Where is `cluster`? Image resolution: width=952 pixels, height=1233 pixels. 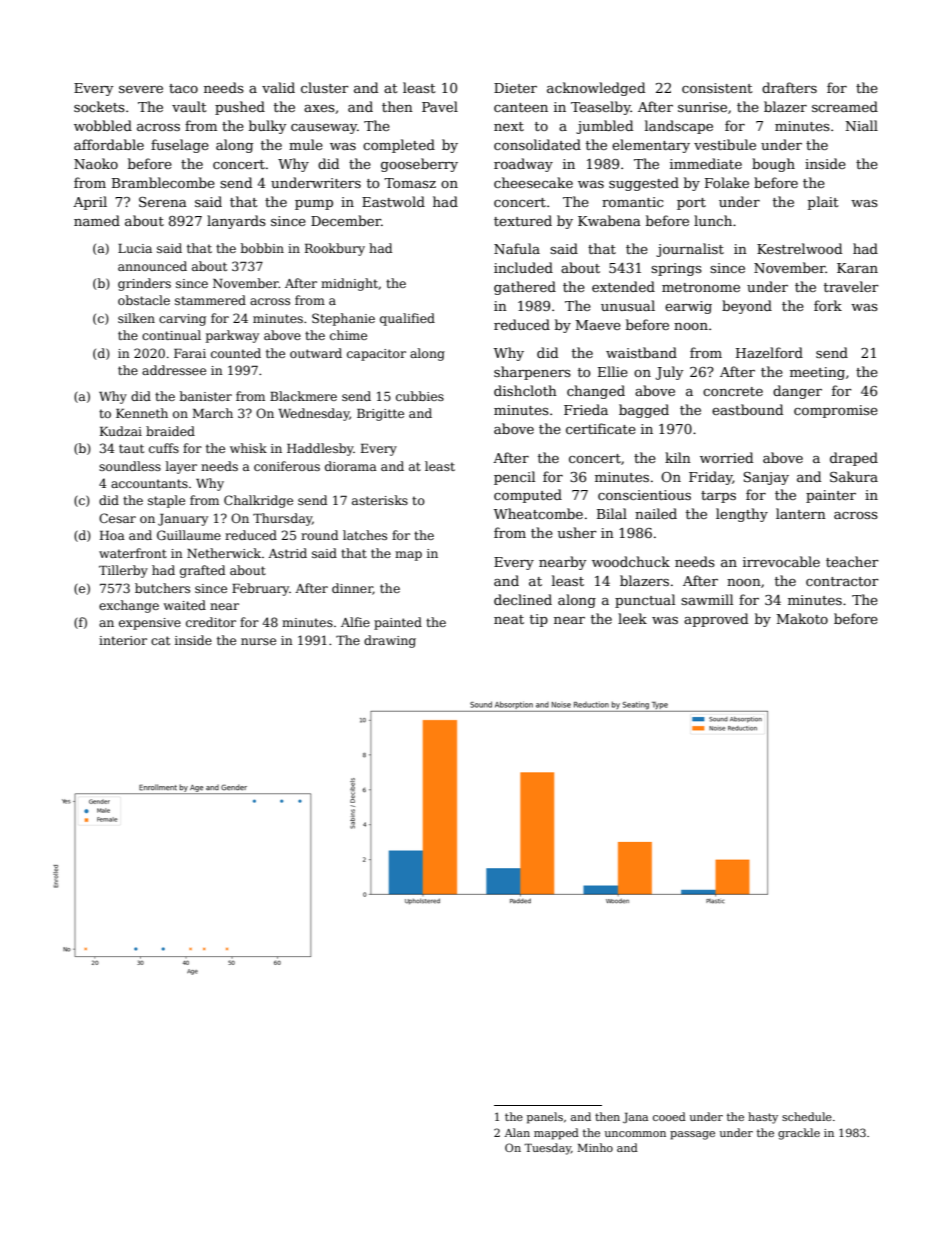 cluster is located at coordinates (325, 87).
